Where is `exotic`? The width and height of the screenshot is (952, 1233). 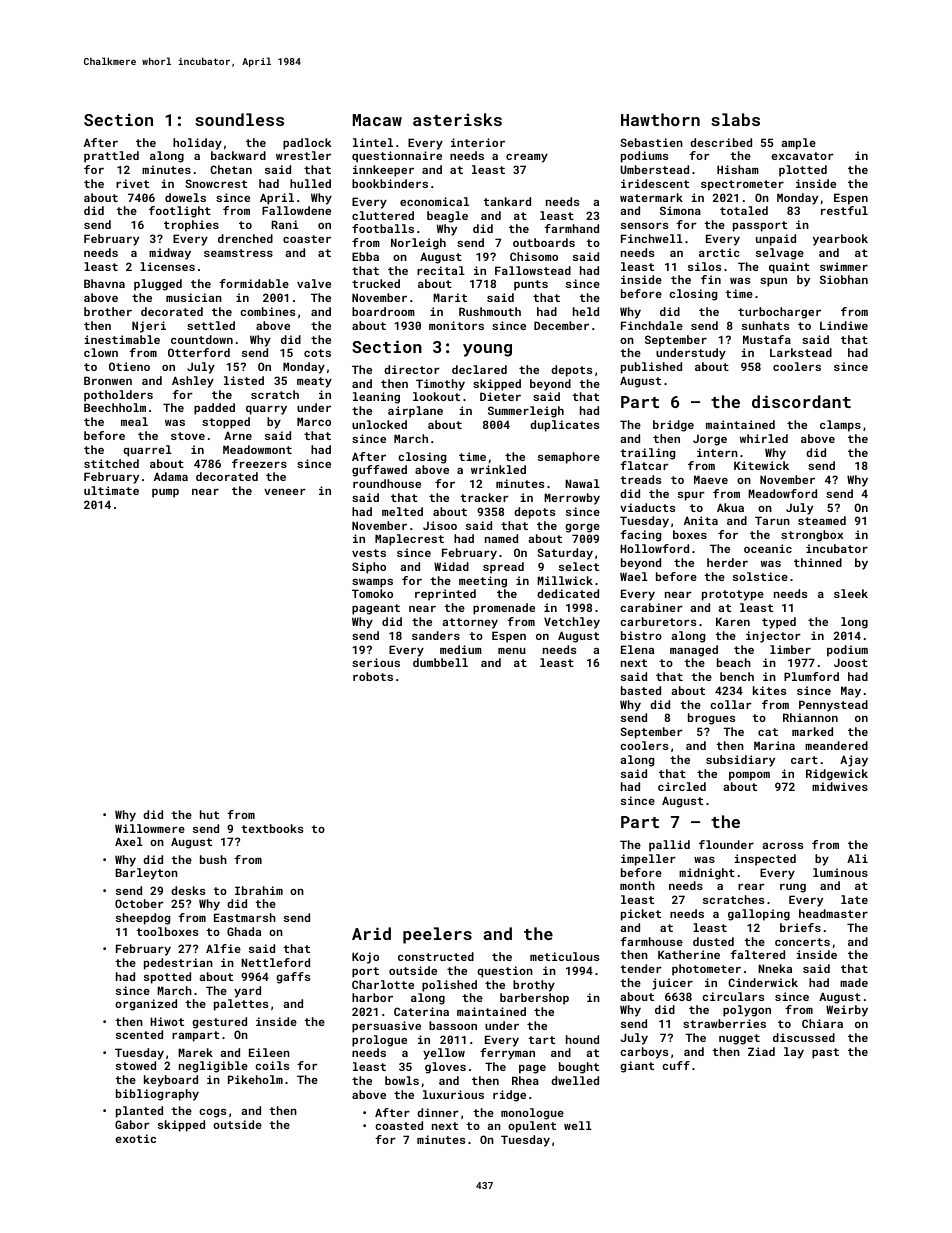 exotic is located at coordinates (135, 1138).
